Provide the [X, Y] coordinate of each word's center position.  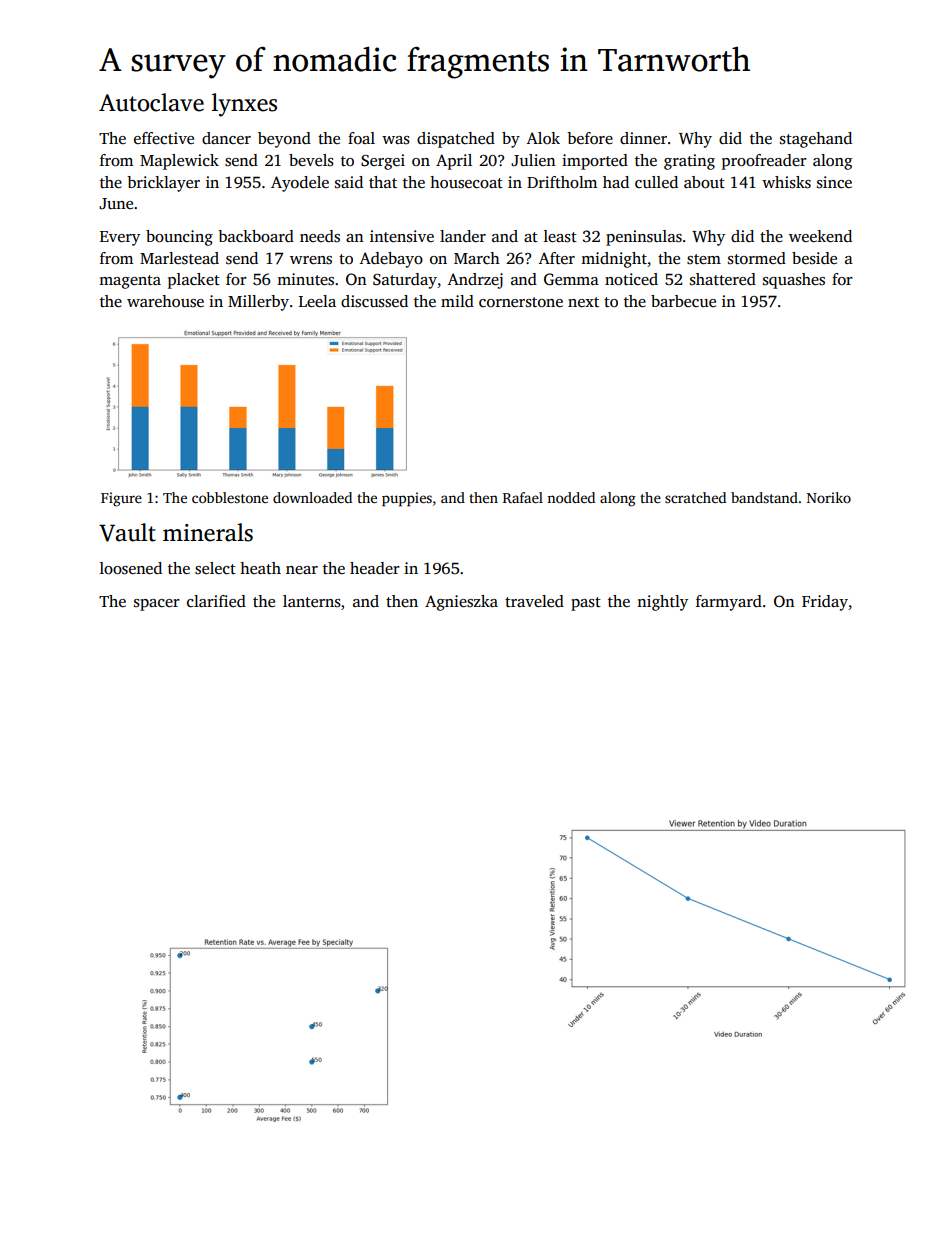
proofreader [764, 162]
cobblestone [230, 497]
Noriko [829, 497]
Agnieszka [461, 603]
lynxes [244, 105]
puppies [407, 499]
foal [361, 138]
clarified [216, 601]
